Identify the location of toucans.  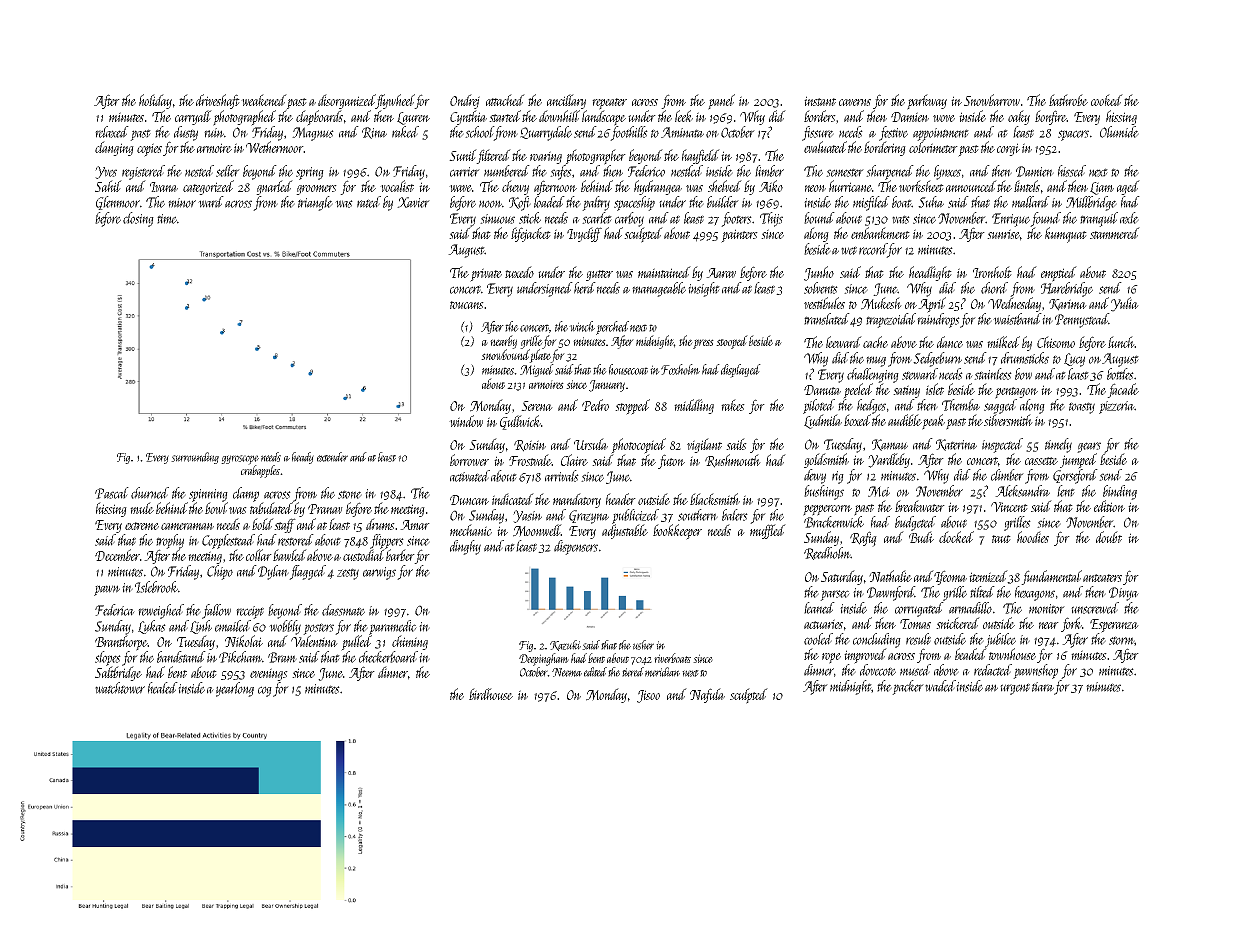
(467, 305).
